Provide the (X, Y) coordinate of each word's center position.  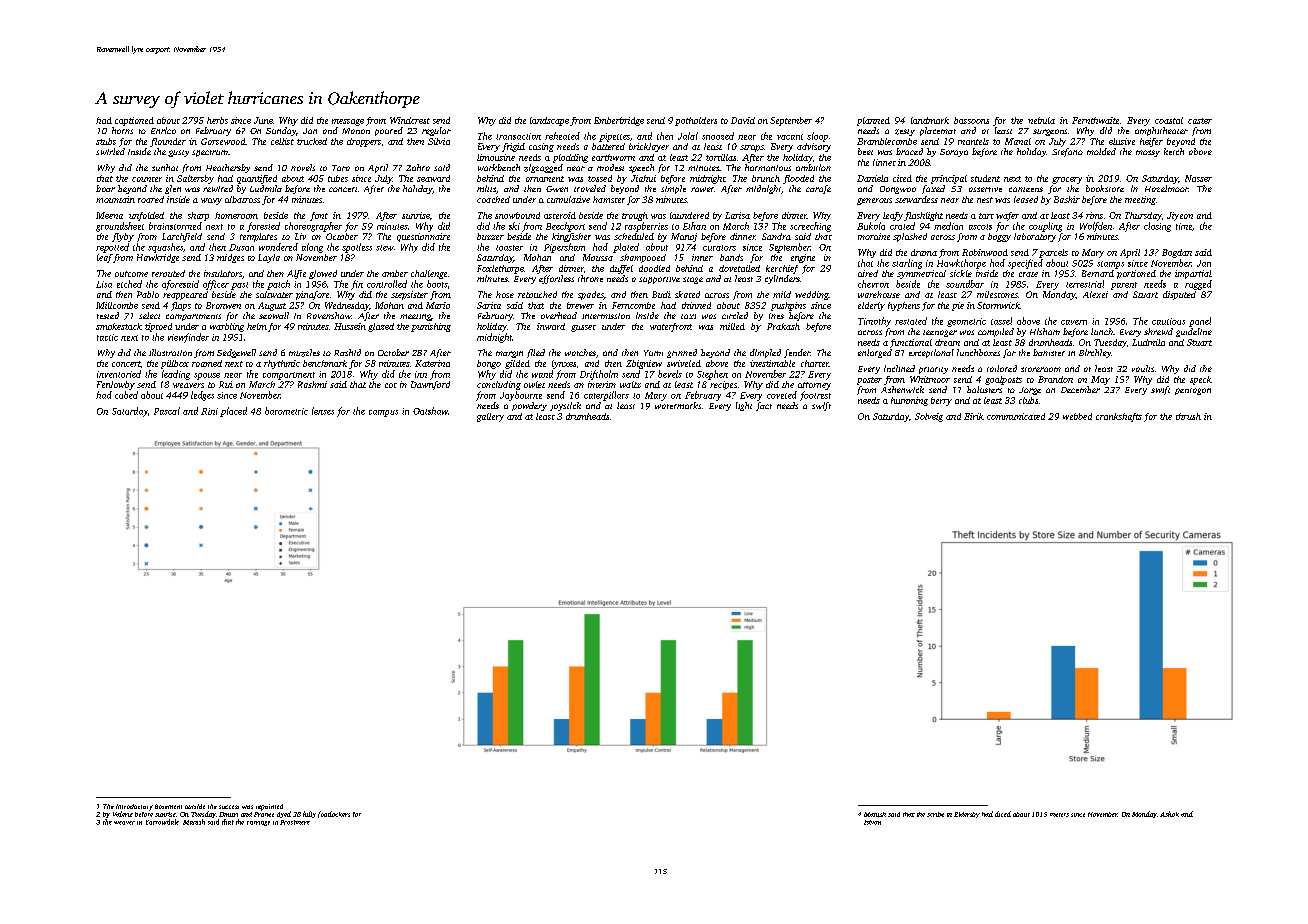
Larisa (737, 215)
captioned (134, 121)
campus (383, 413)
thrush (1188, 416)
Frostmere (295, 822)
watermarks (678, 405)
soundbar (965, 284)
